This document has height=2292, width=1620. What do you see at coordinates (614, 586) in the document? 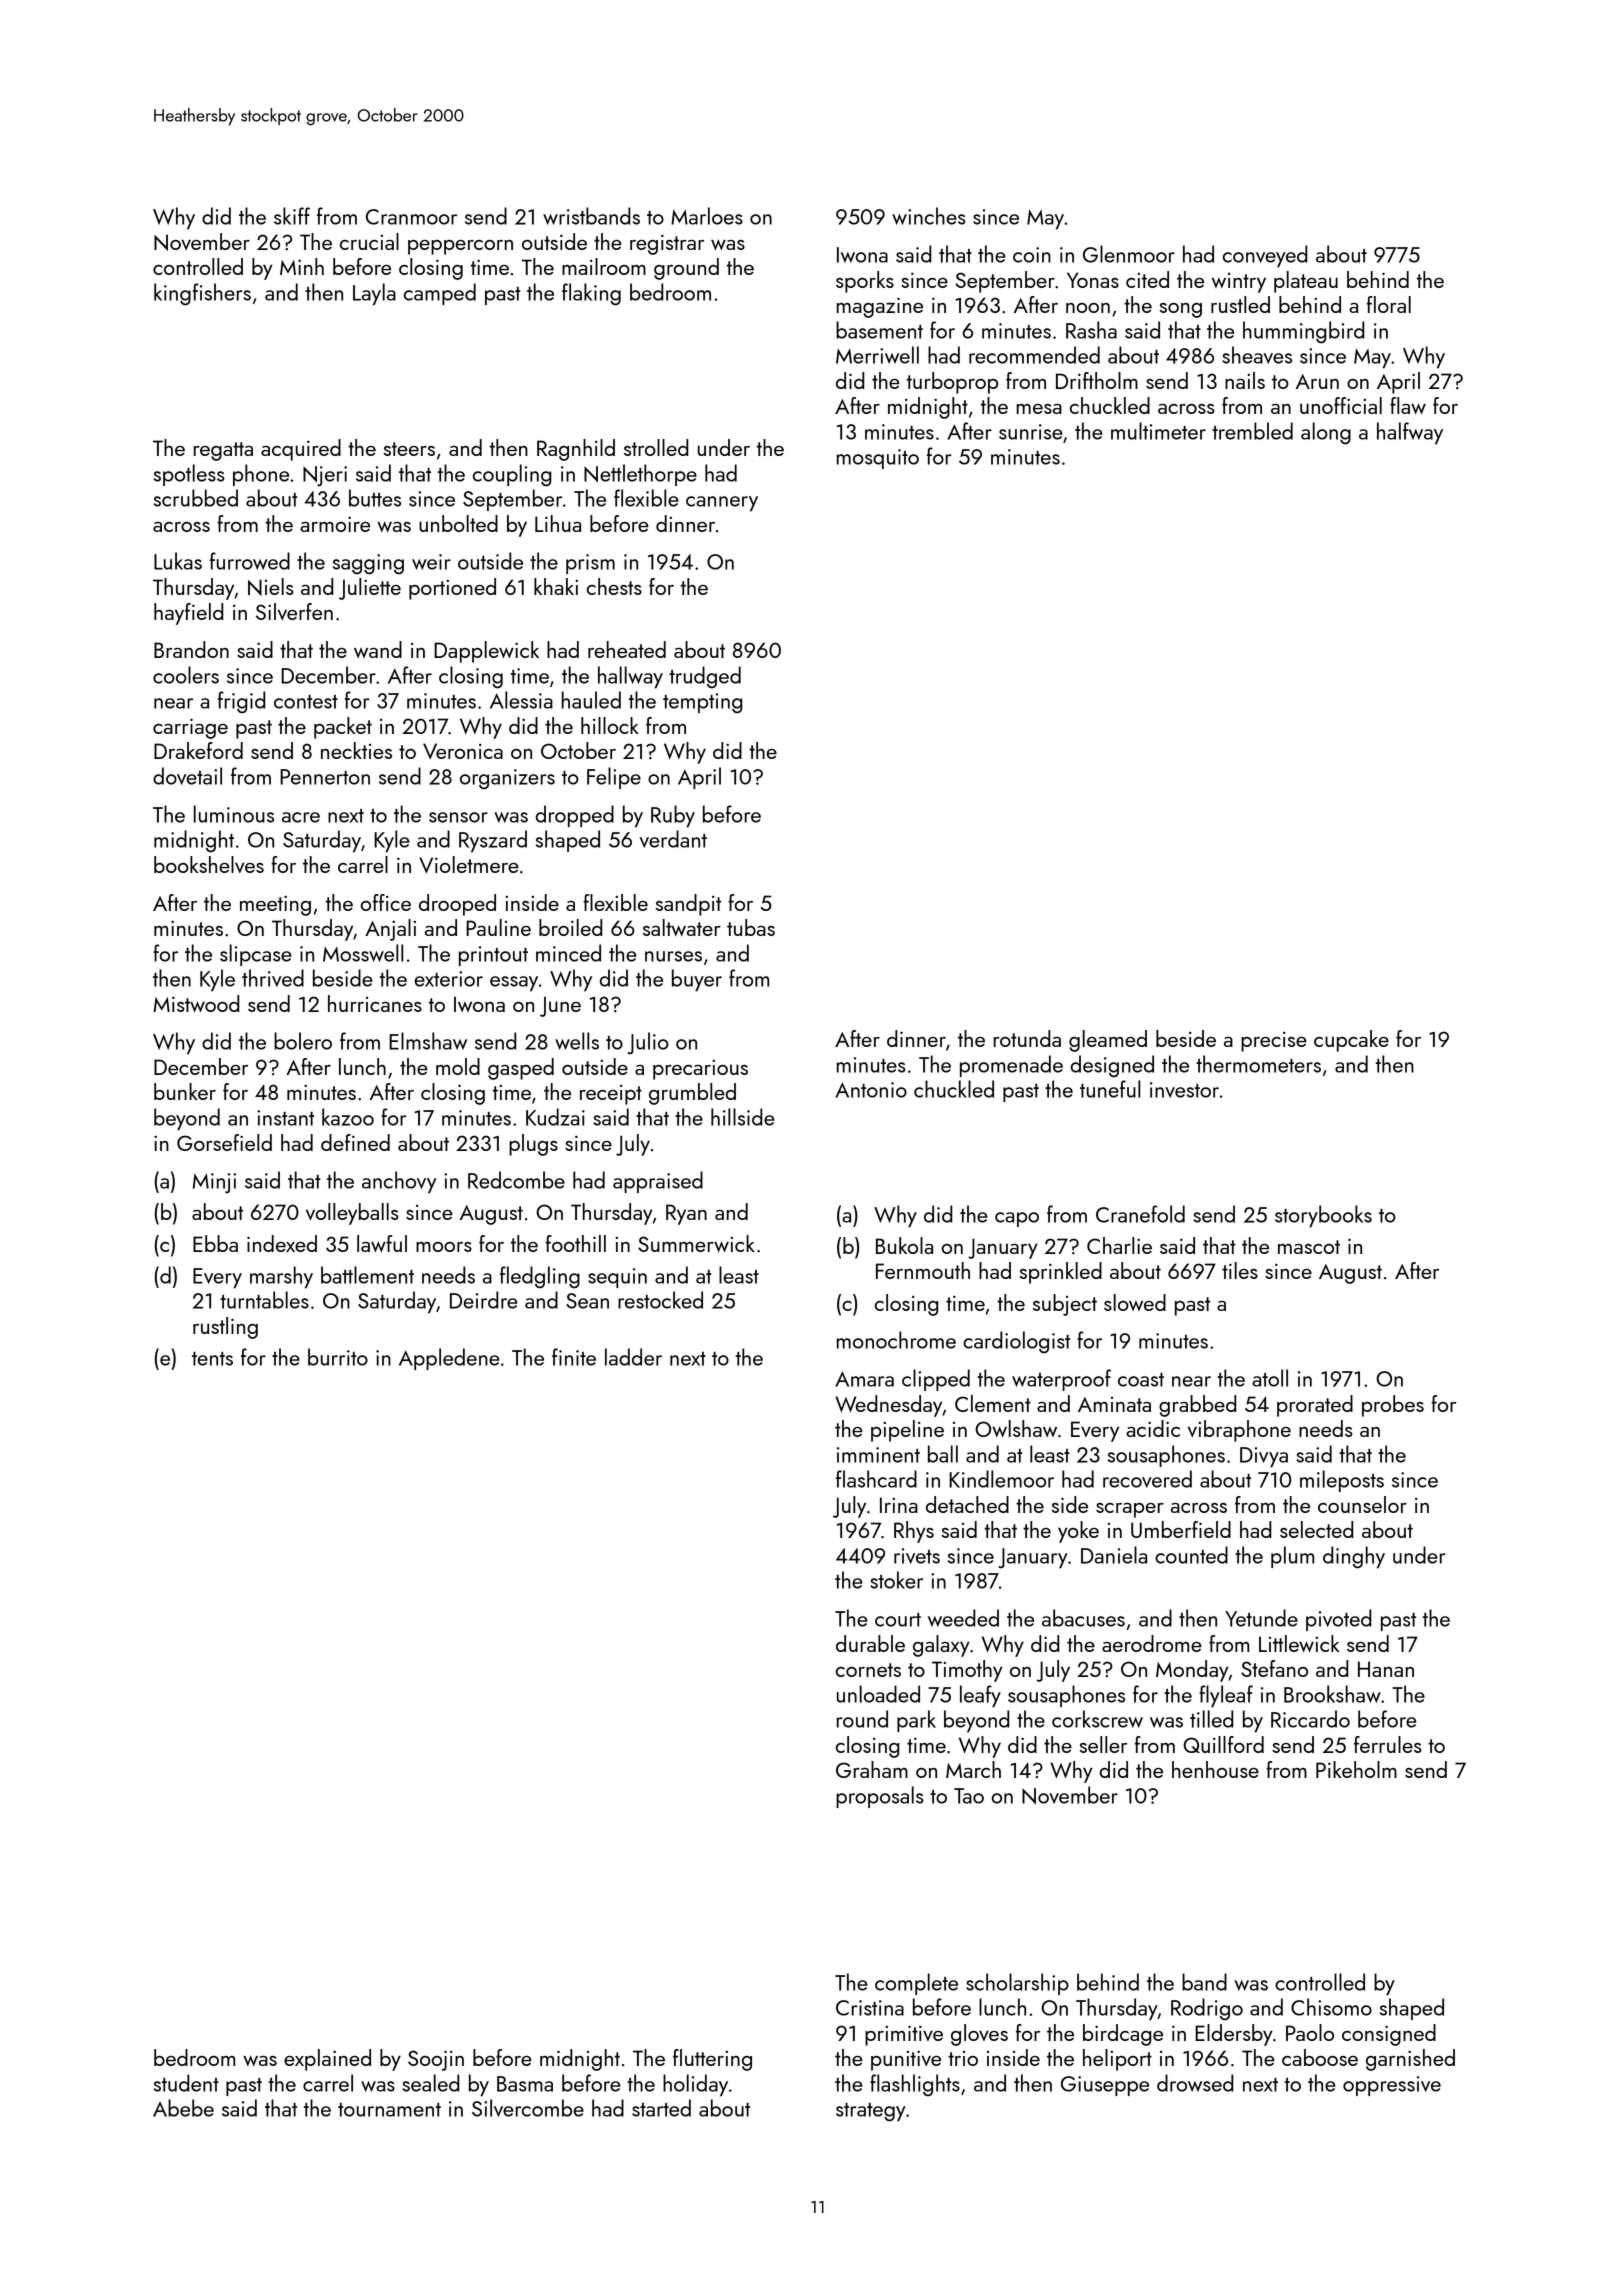
I see `chests` at bounding box center [614, 586].
